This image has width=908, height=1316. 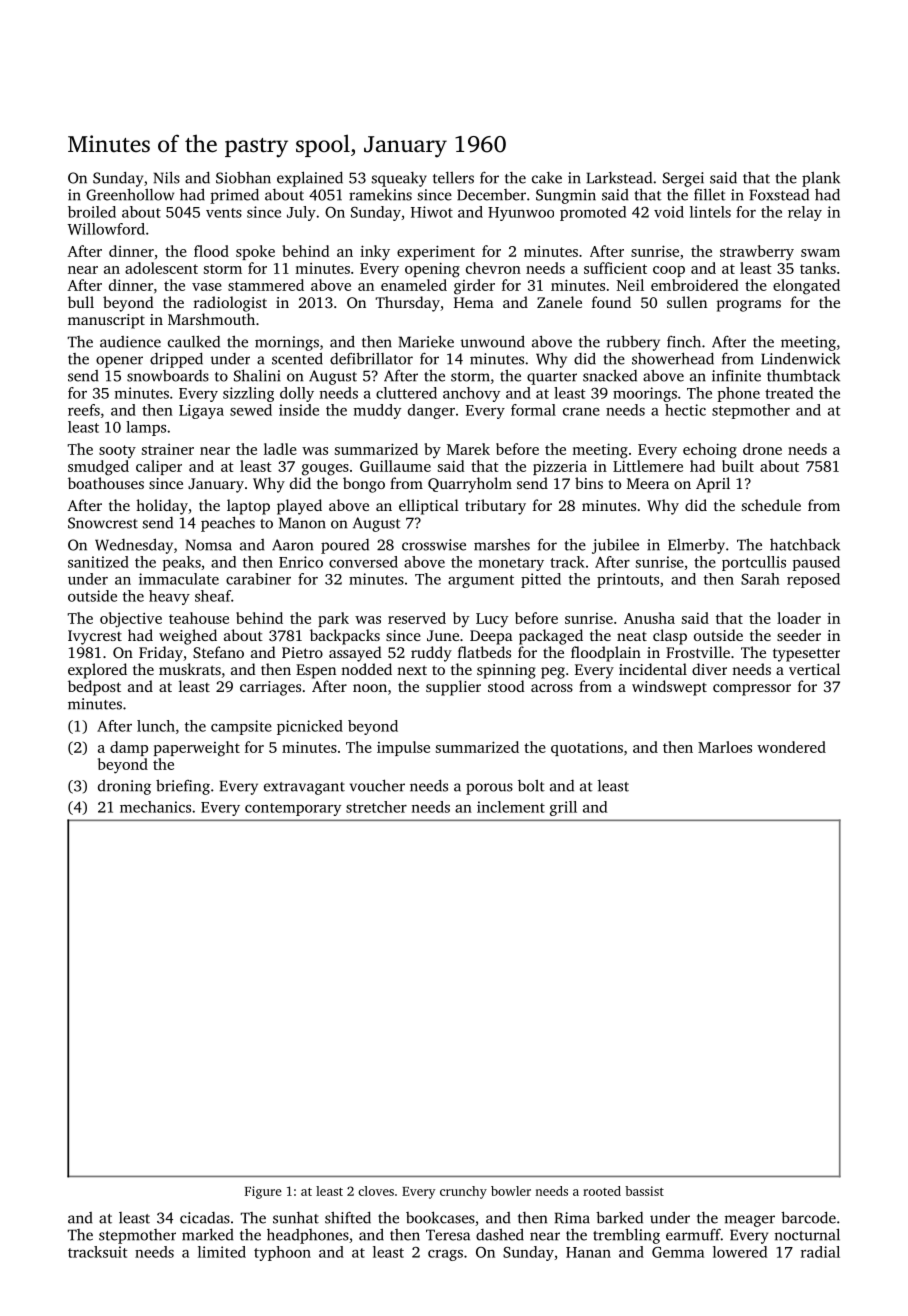 What do you see at coordinates (376, 807) in the image?
I see `stretcher` at bounding box center [376, 807].
